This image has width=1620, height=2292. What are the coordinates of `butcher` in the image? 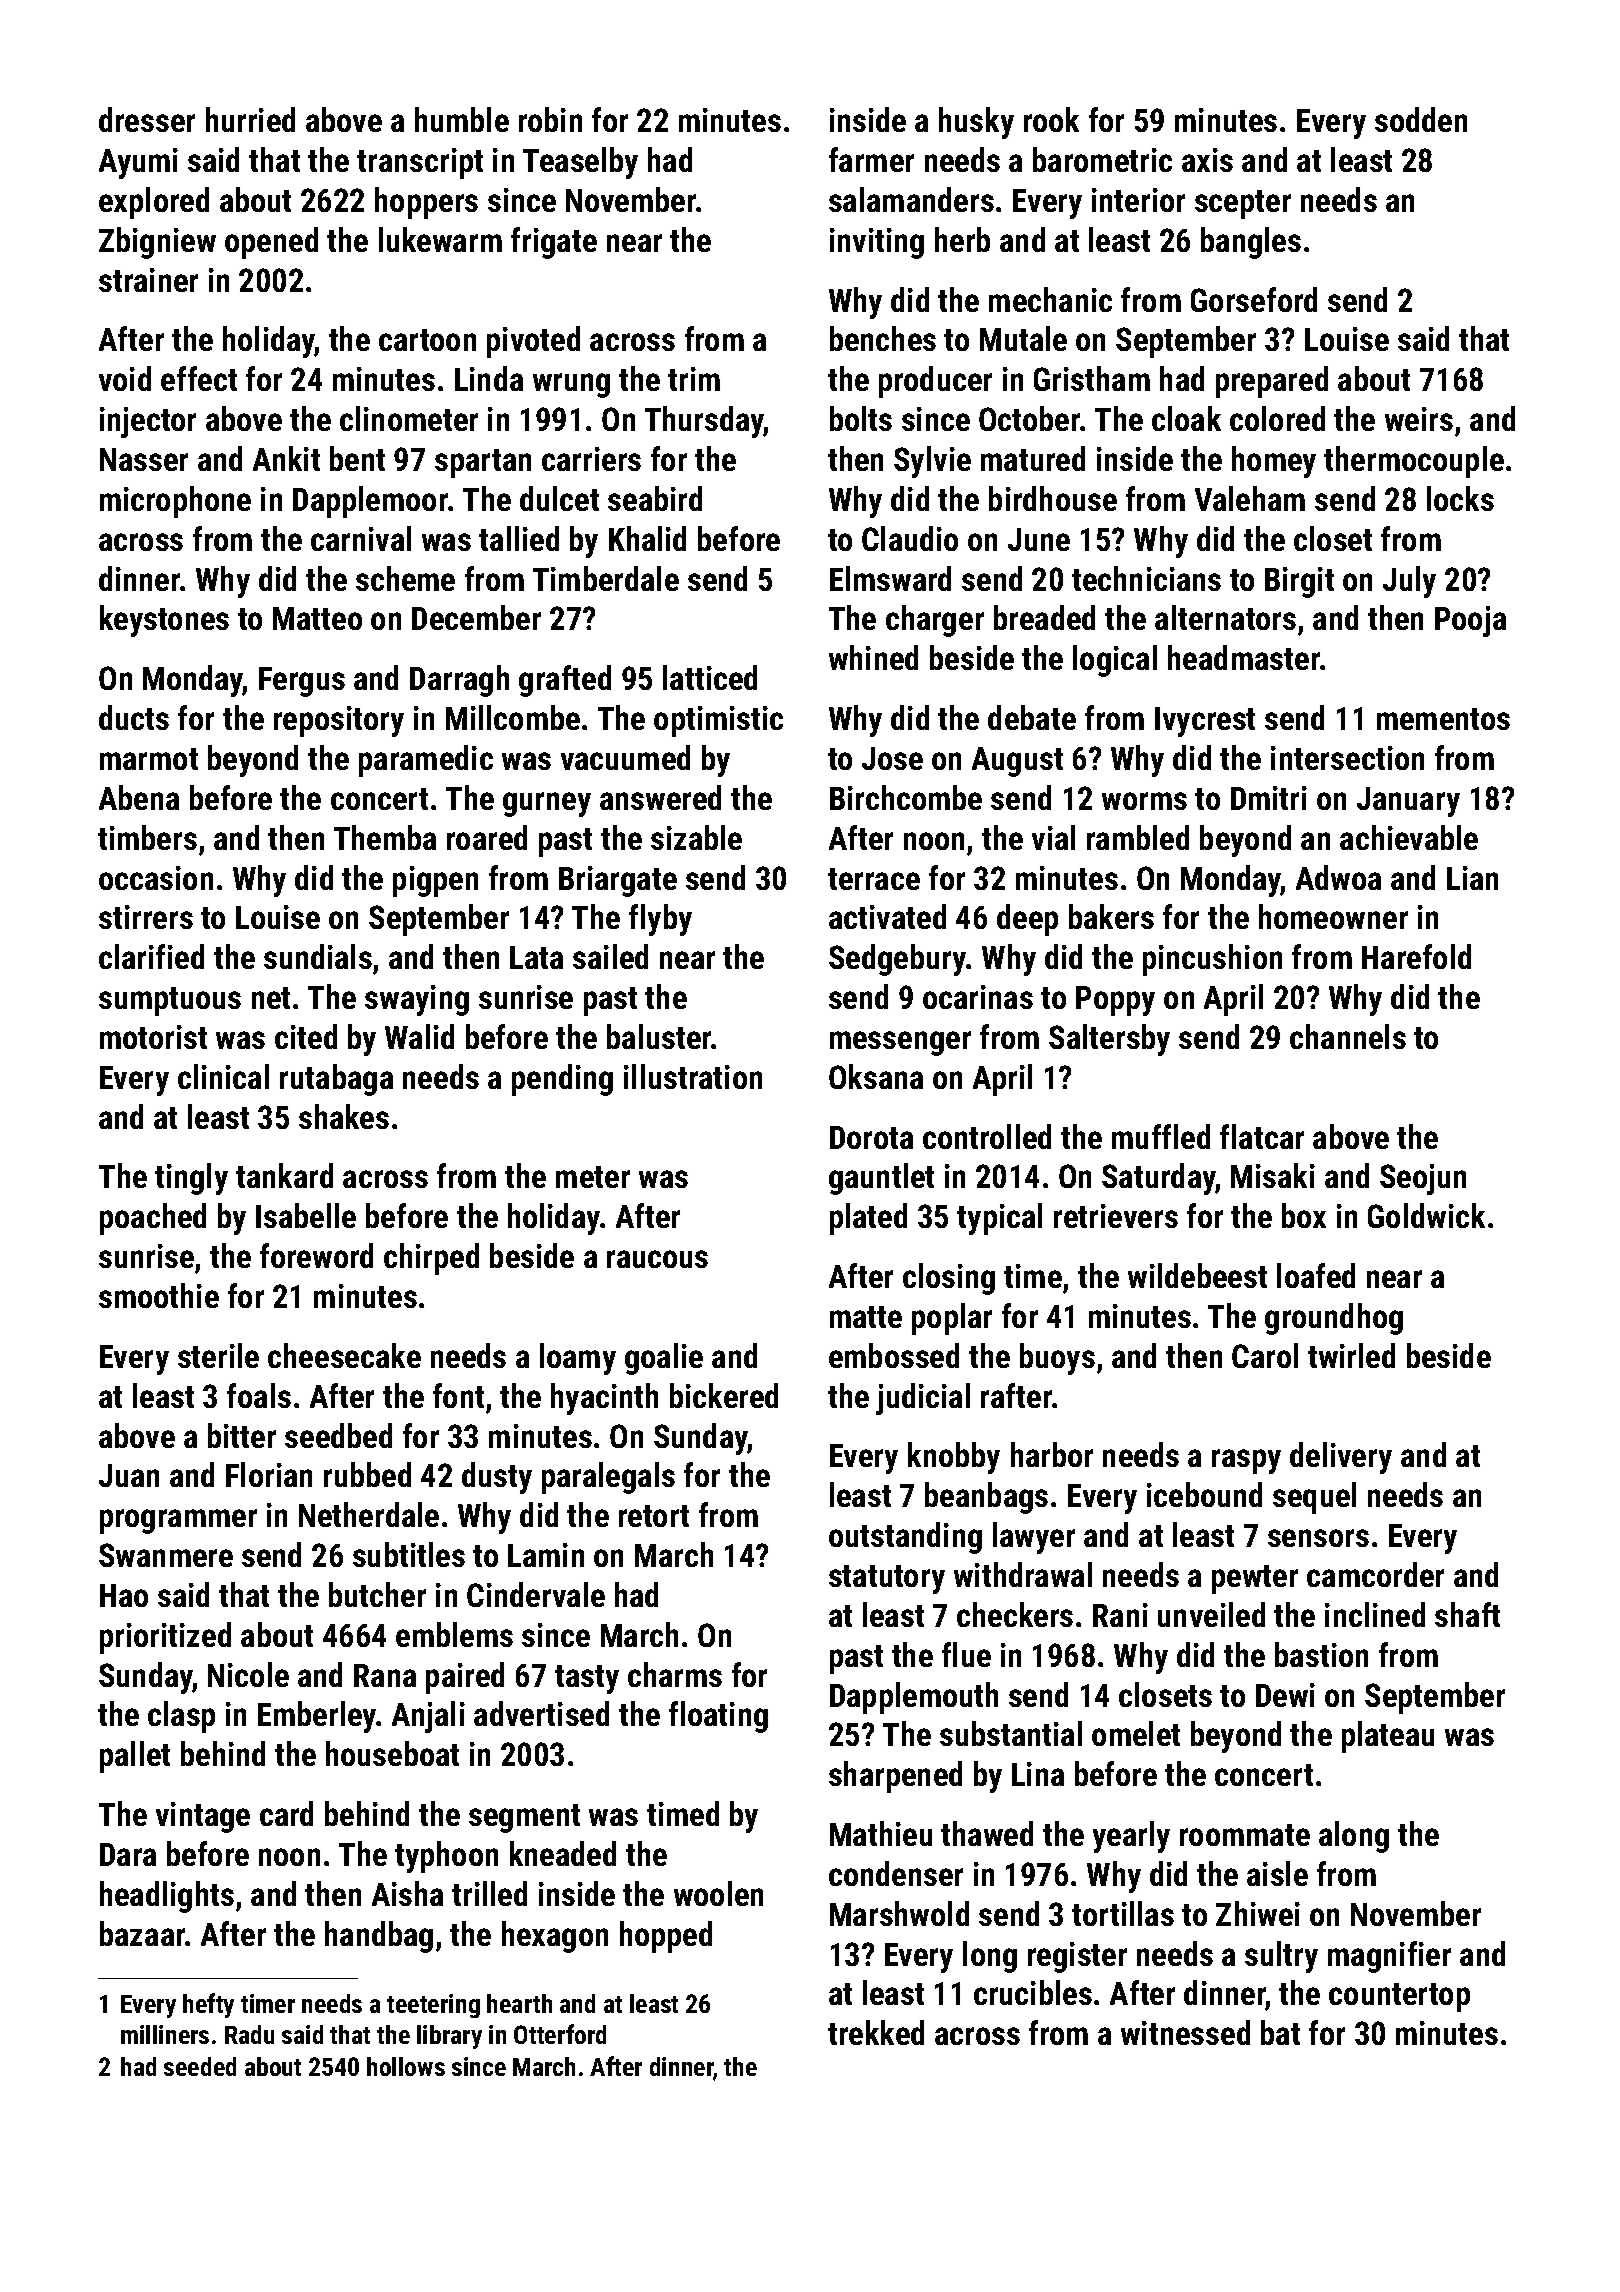 It's located at (377, 1594).
